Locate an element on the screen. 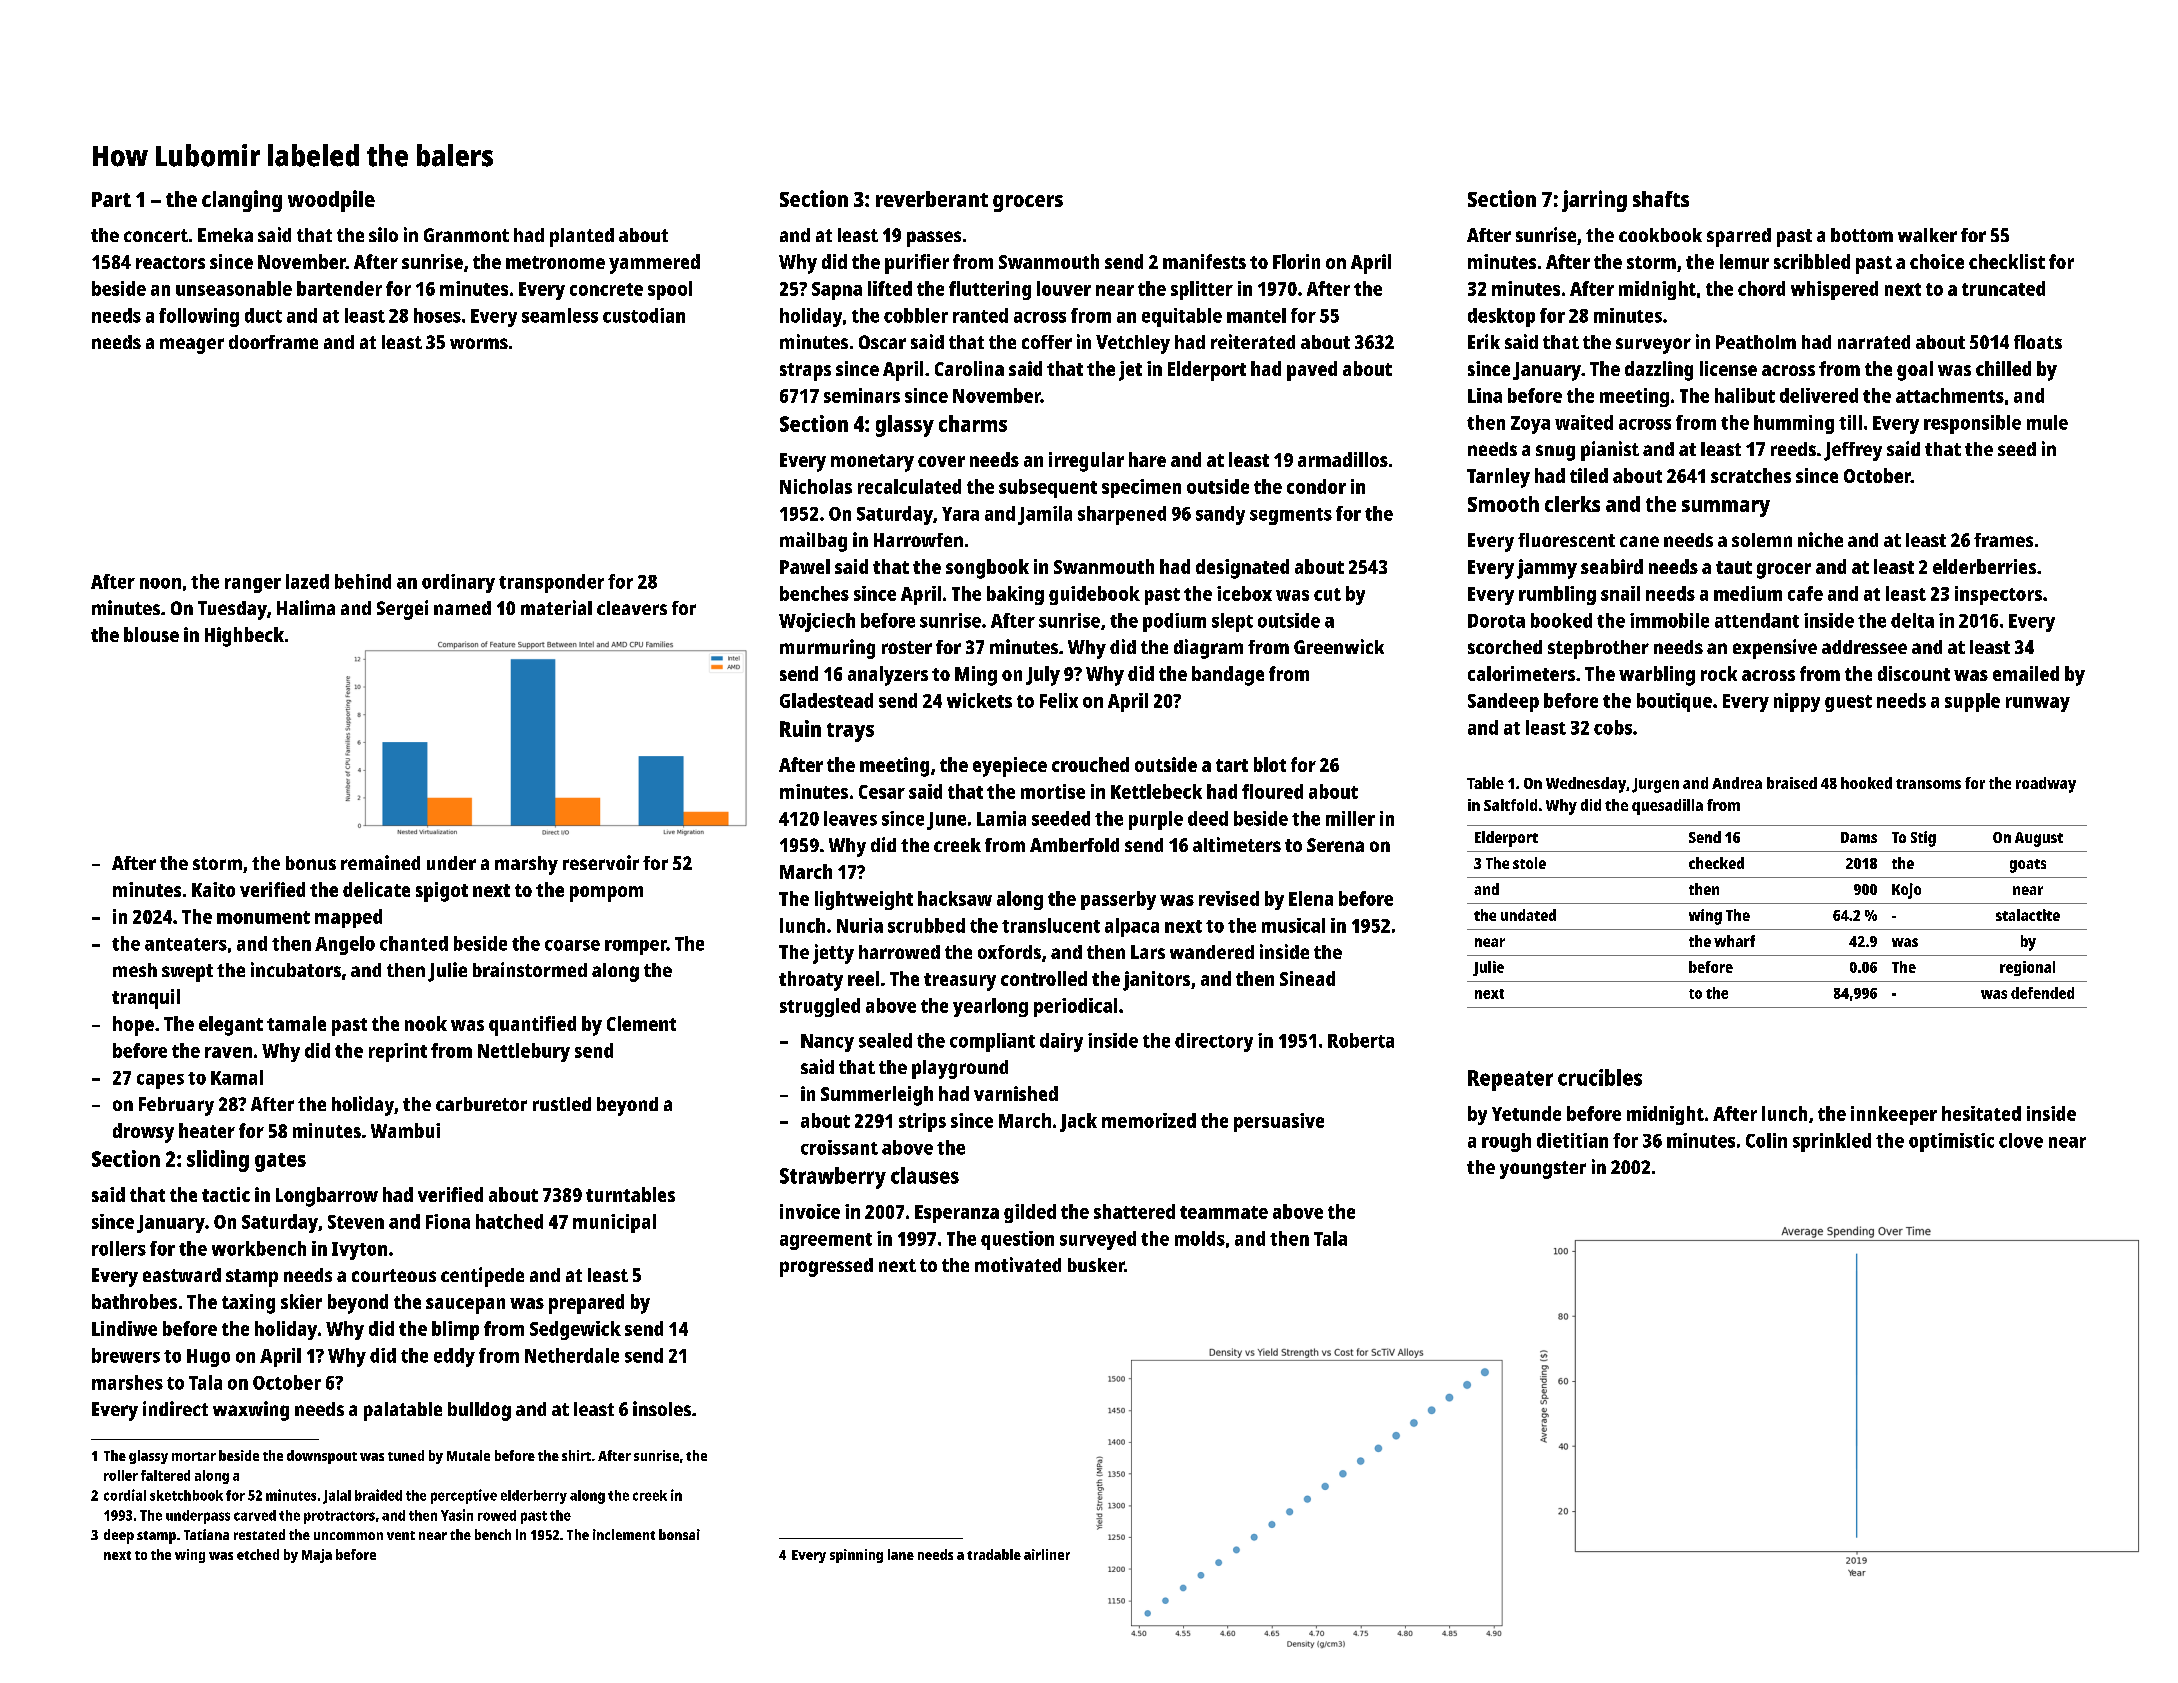 The height and width of the screenshot is (1683, 2178). woodpile is located at coordinates (331, 201).
